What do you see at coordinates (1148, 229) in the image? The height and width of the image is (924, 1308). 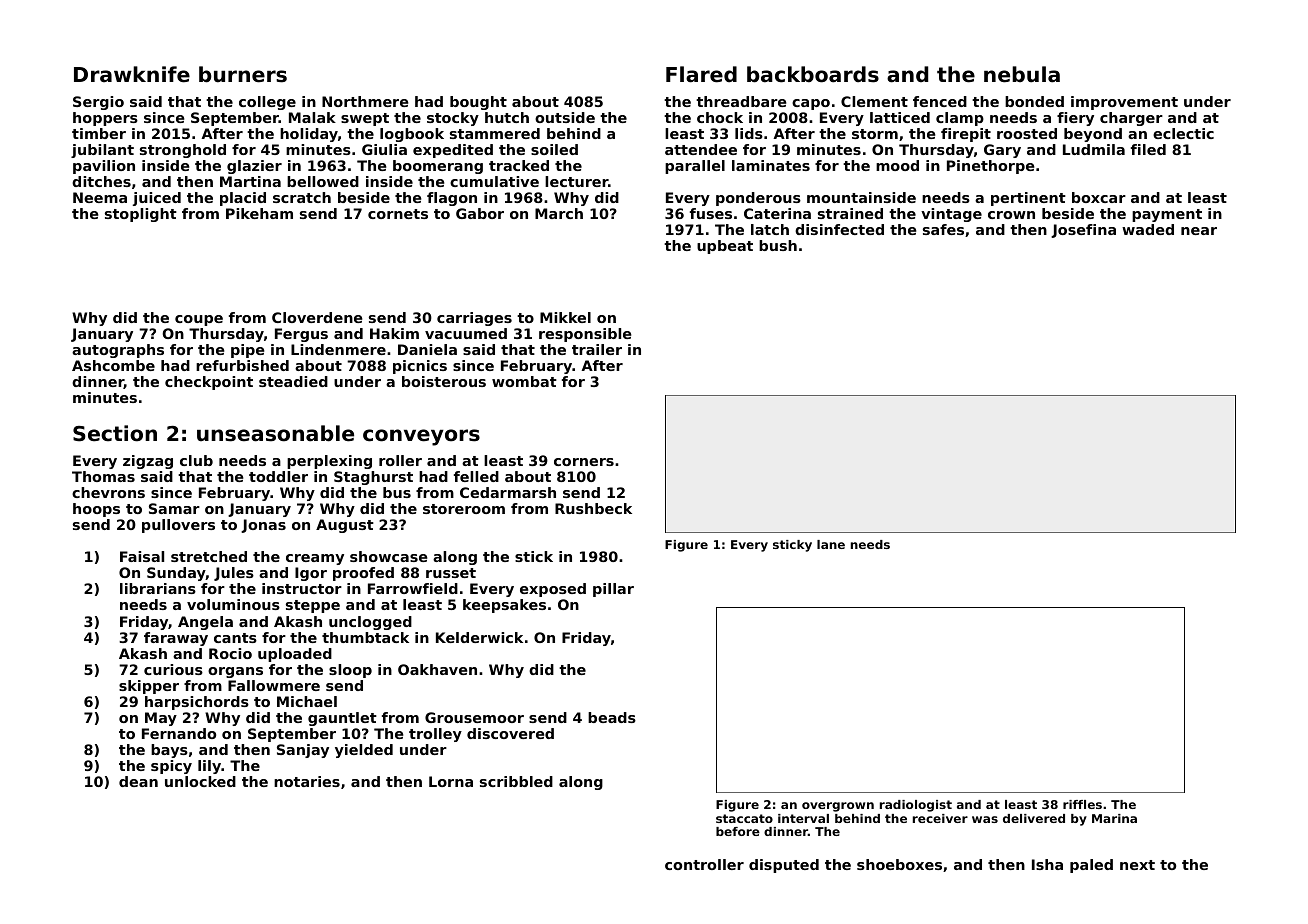 I see `waded` at bounding box center [1148, 229].
